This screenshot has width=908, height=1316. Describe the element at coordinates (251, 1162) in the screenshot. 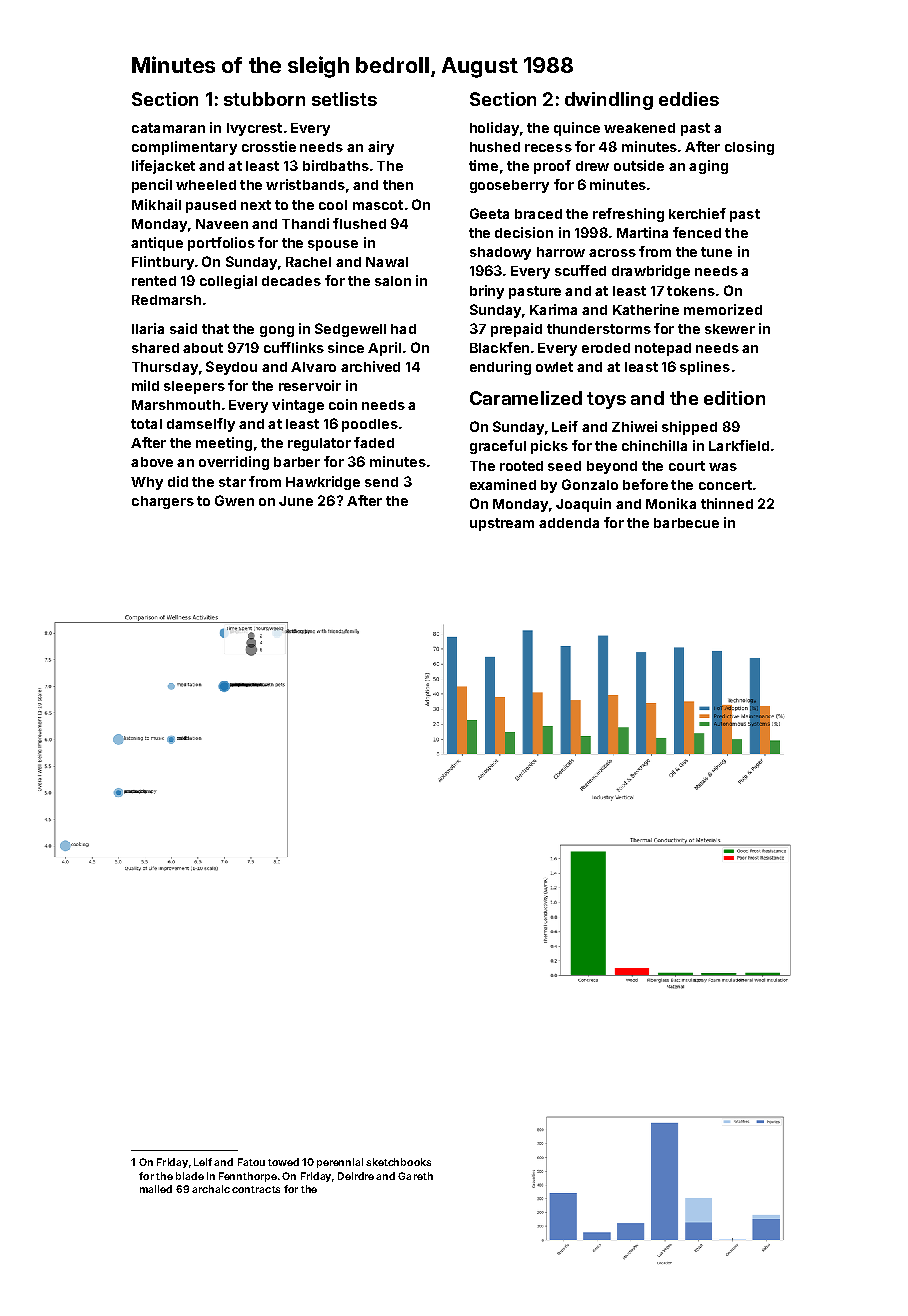

I see `Fatou` at that location.
